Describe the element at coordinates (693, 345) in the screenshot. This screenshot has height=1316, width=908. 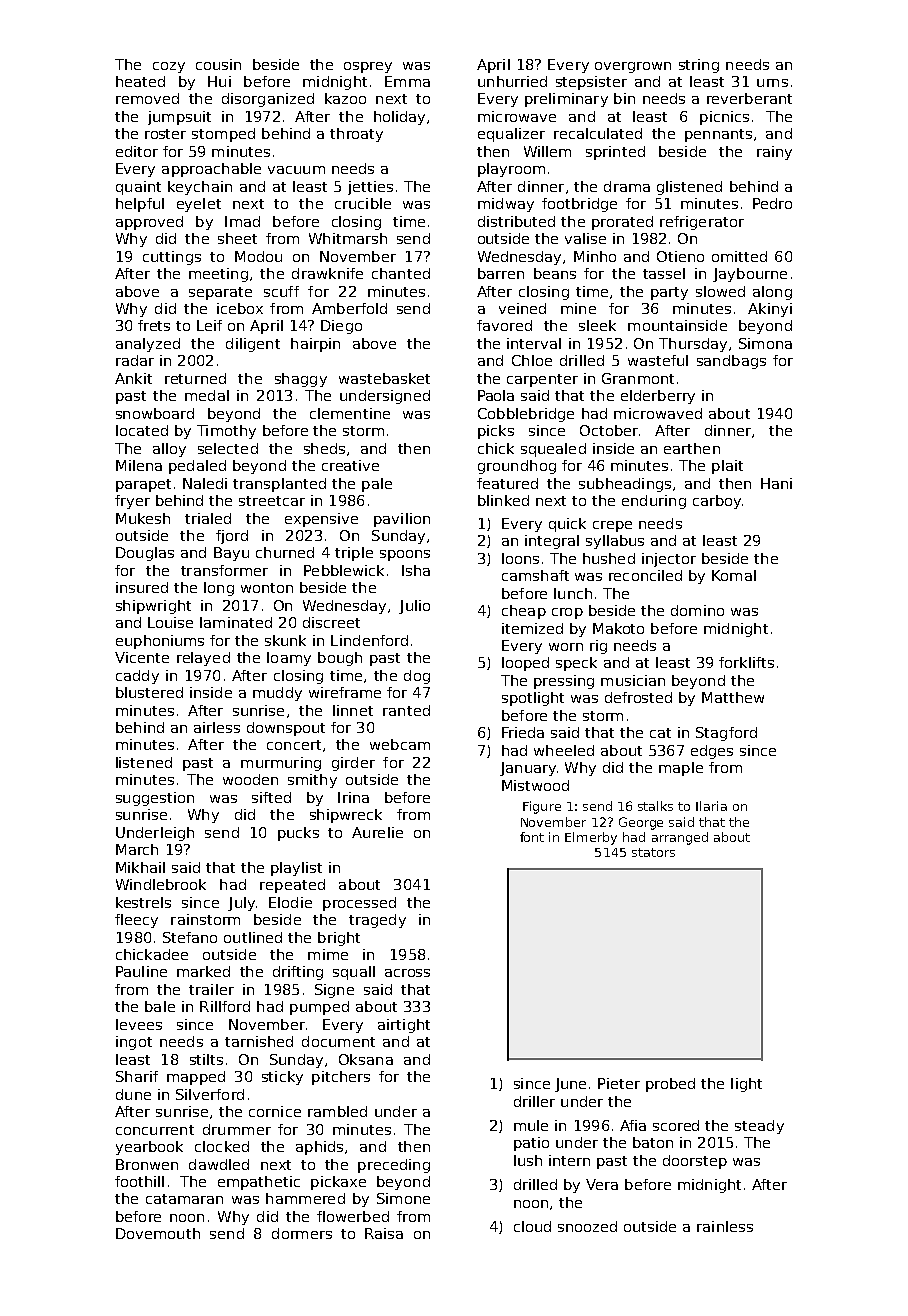
I see `Thursday` at that location.
